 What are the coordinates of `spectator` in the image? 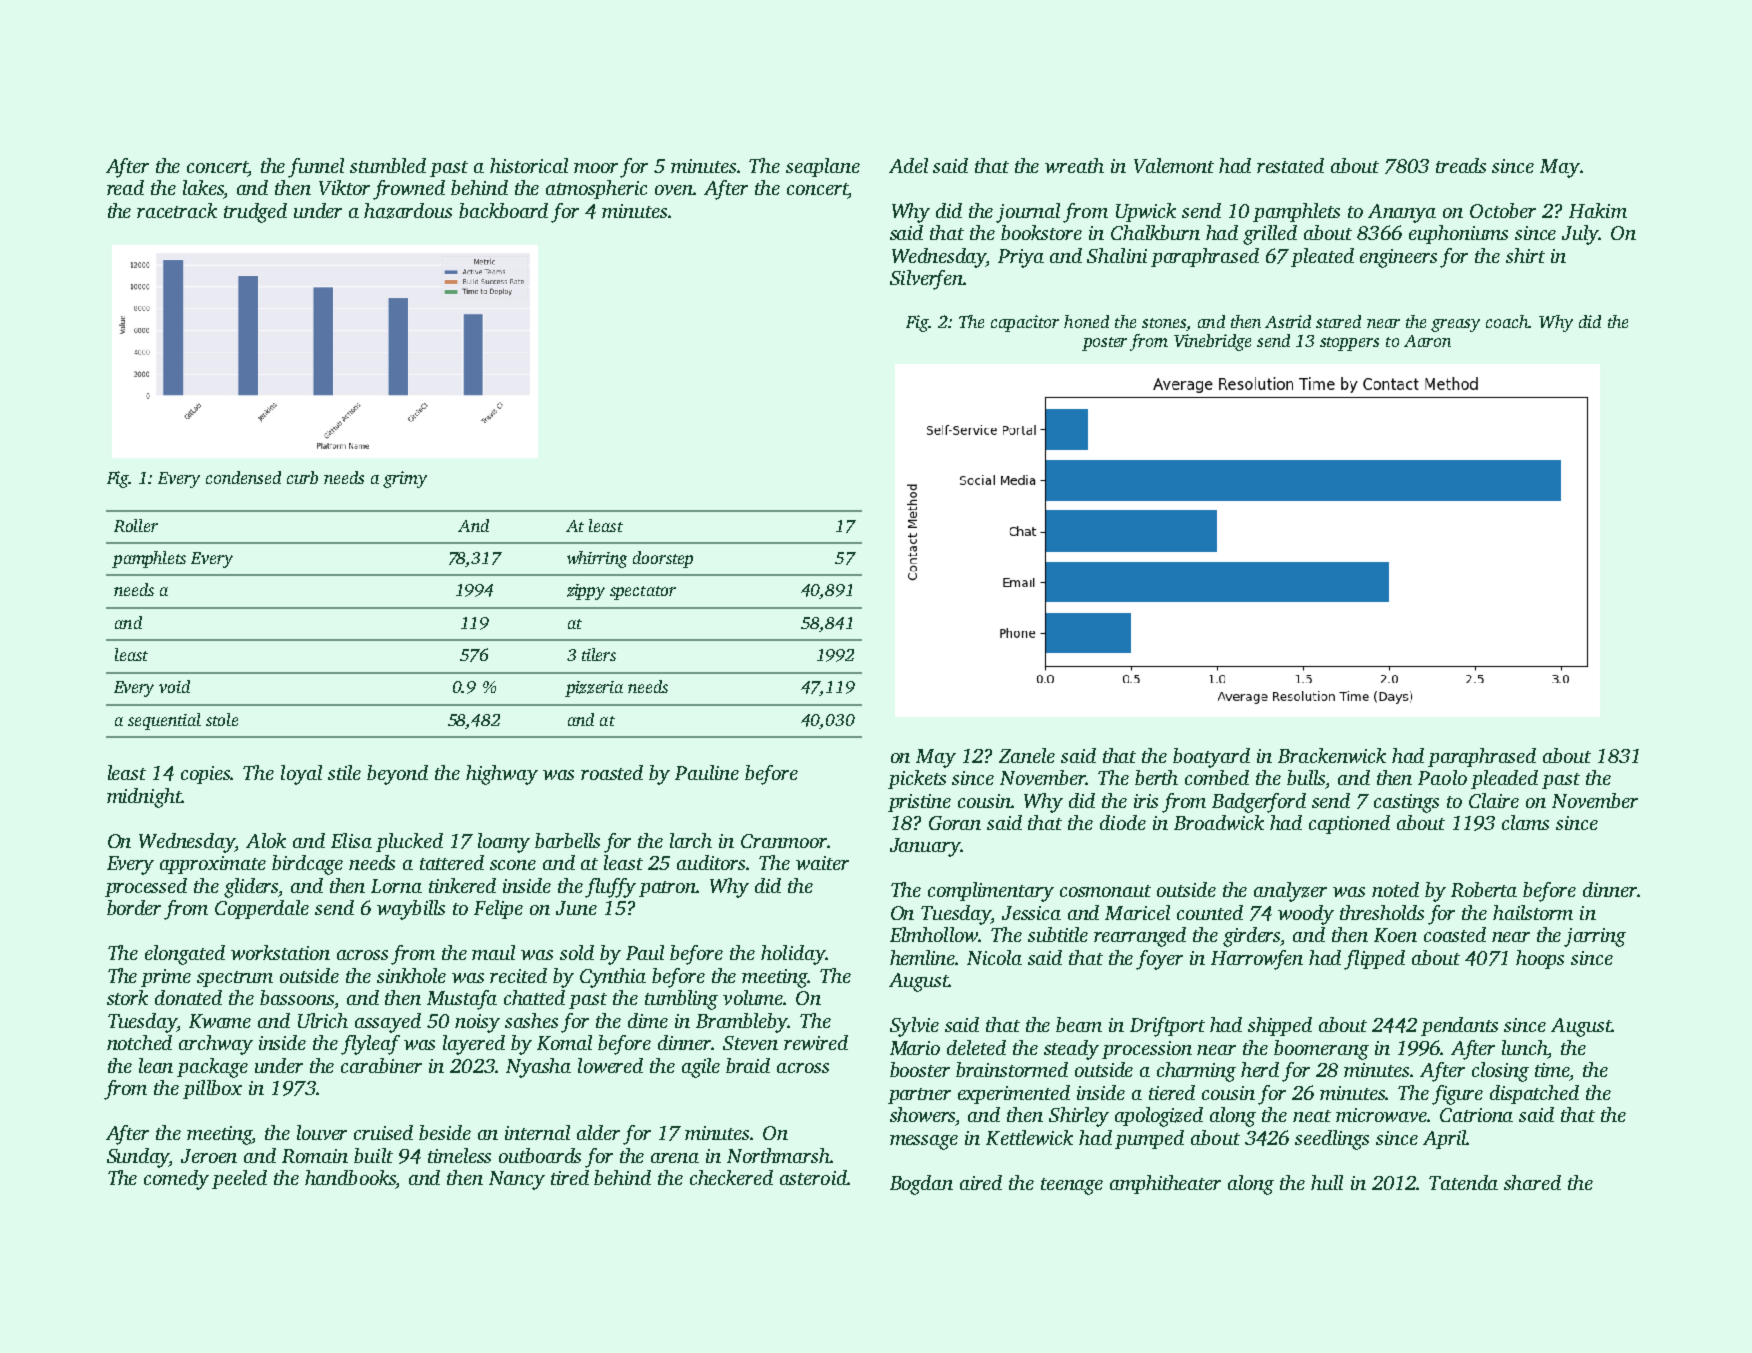 It's located at (643, 593).
